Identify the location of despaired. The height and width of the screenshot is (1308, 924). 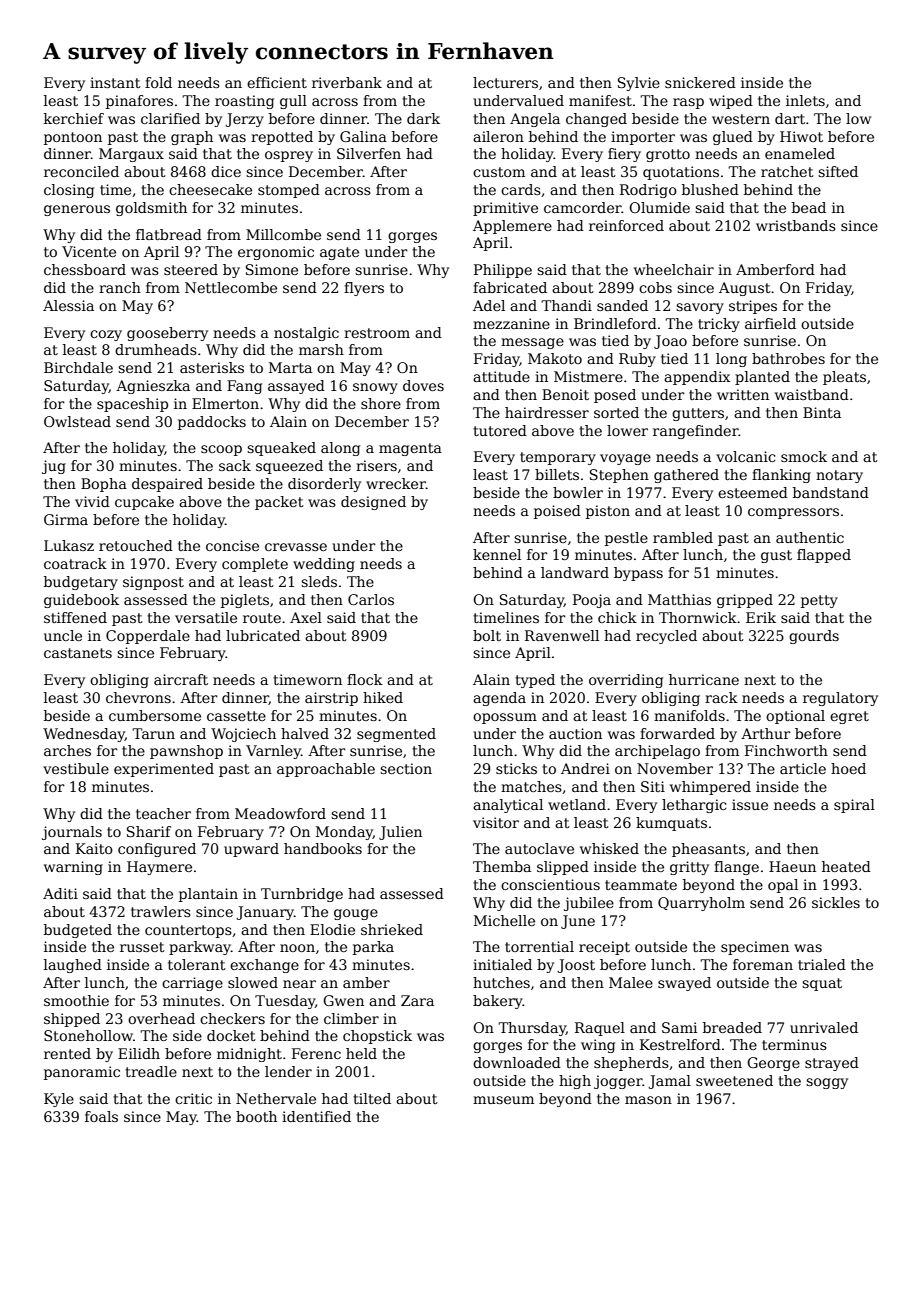
(167, 485).
